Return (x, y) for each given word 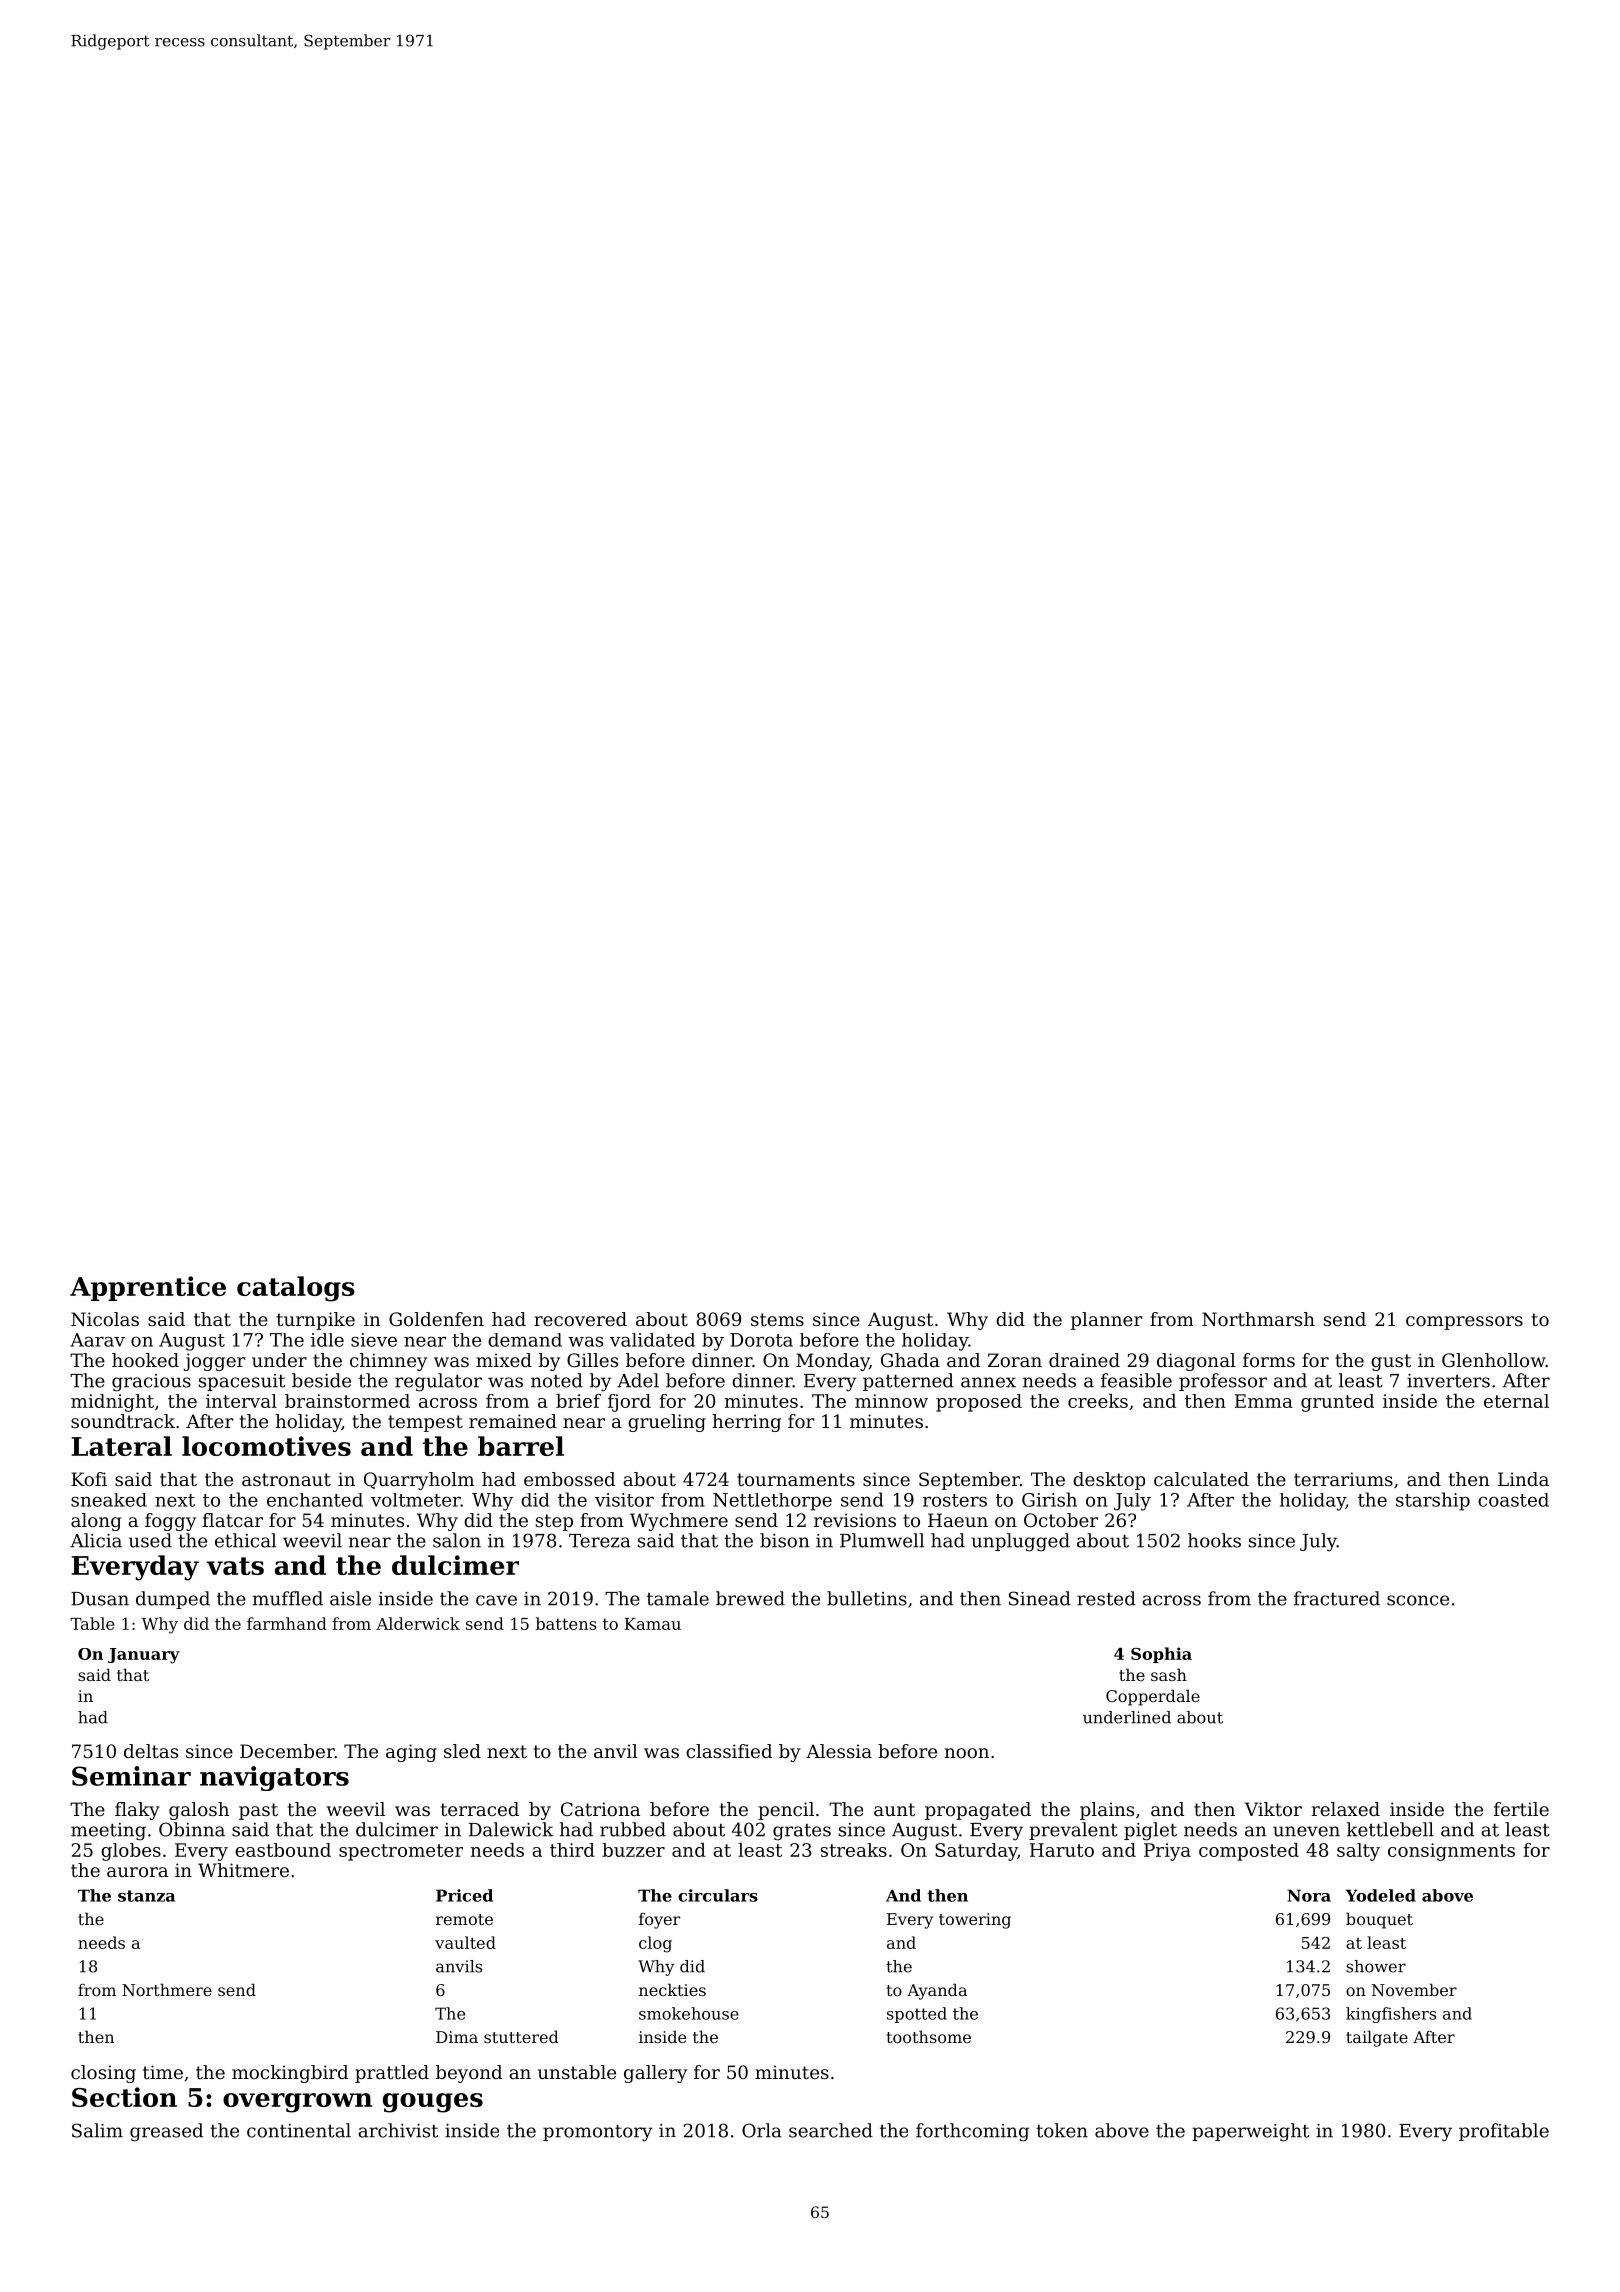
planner (1107, 1321)
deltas (151, 1751)
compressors (1464, 1323)
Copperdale (1153, 1697)
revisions (855, 1520)
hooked (145, 1360)
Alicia (96, 1540)
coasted (1513, 1500)
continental (299, 2130)
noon (967, 1753)
